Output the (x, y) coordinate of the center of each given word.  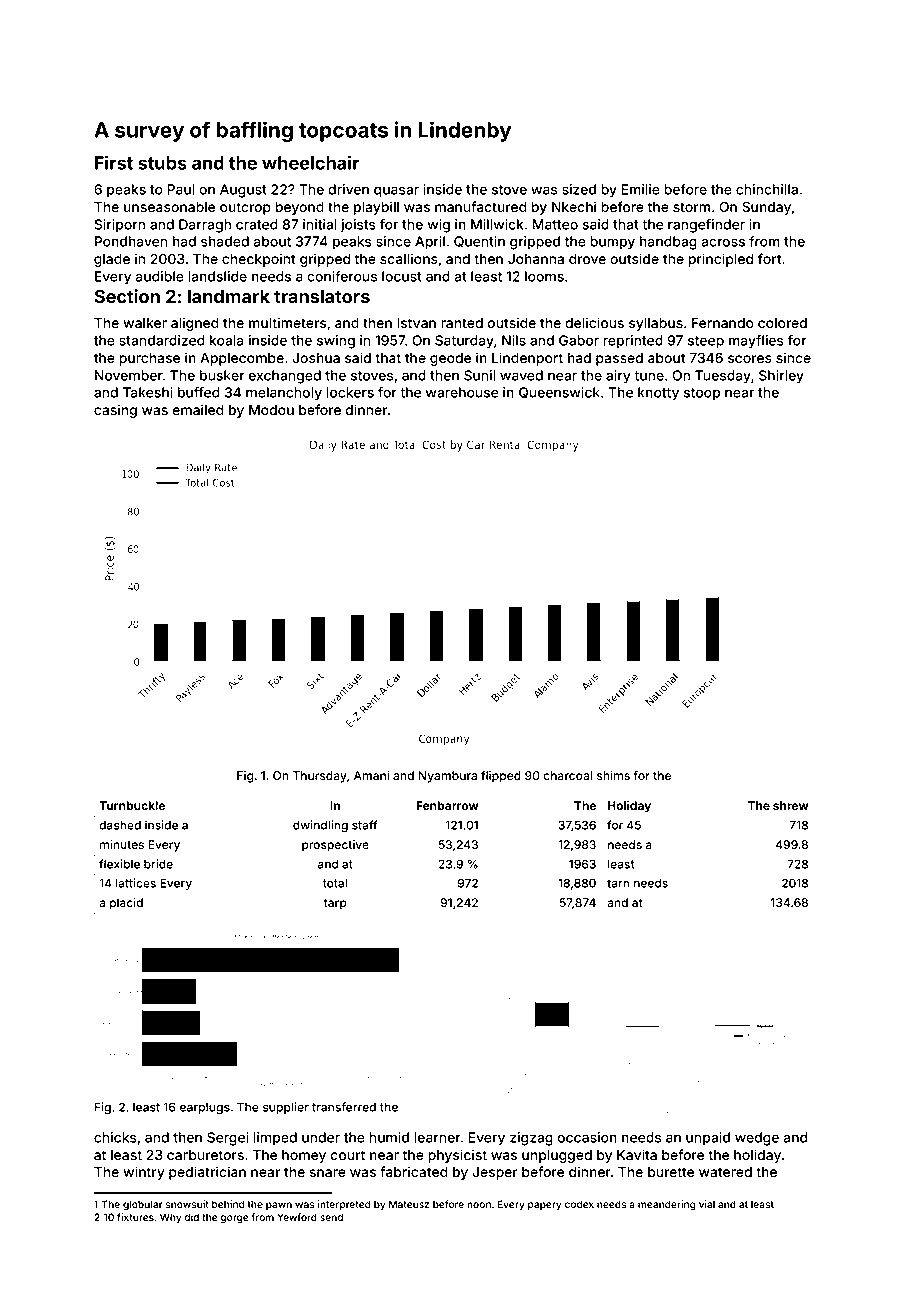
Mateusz (409, 1204)
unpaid (708, 1139)
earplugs (205, 1108)
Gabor (579, 340)
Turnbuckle (132, 805)
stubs (162, 163)
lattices (136, 883)
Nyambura (447, 777)
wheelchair (311, 162)
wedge (757, 1139)
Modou (271, 410)
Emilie (640, 189)
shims (613, 775)
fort (769, 258)
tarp (335, 904)
